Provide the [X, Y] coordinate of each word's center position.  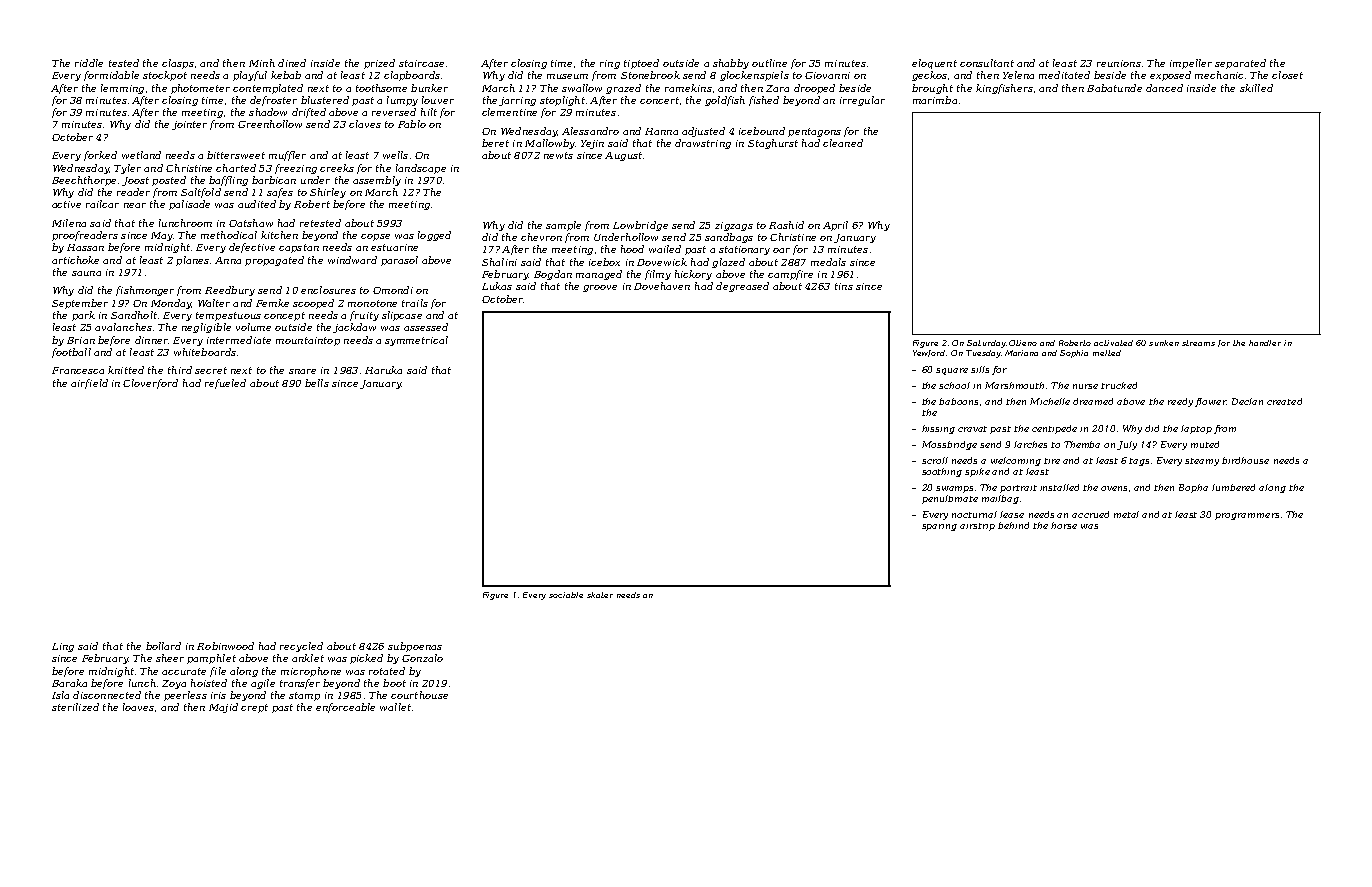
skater [600, 595]
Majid [223, 708]
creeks [337, 168]
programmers [1247, 516]
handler [1265, 343]
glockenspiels [754, 76]
